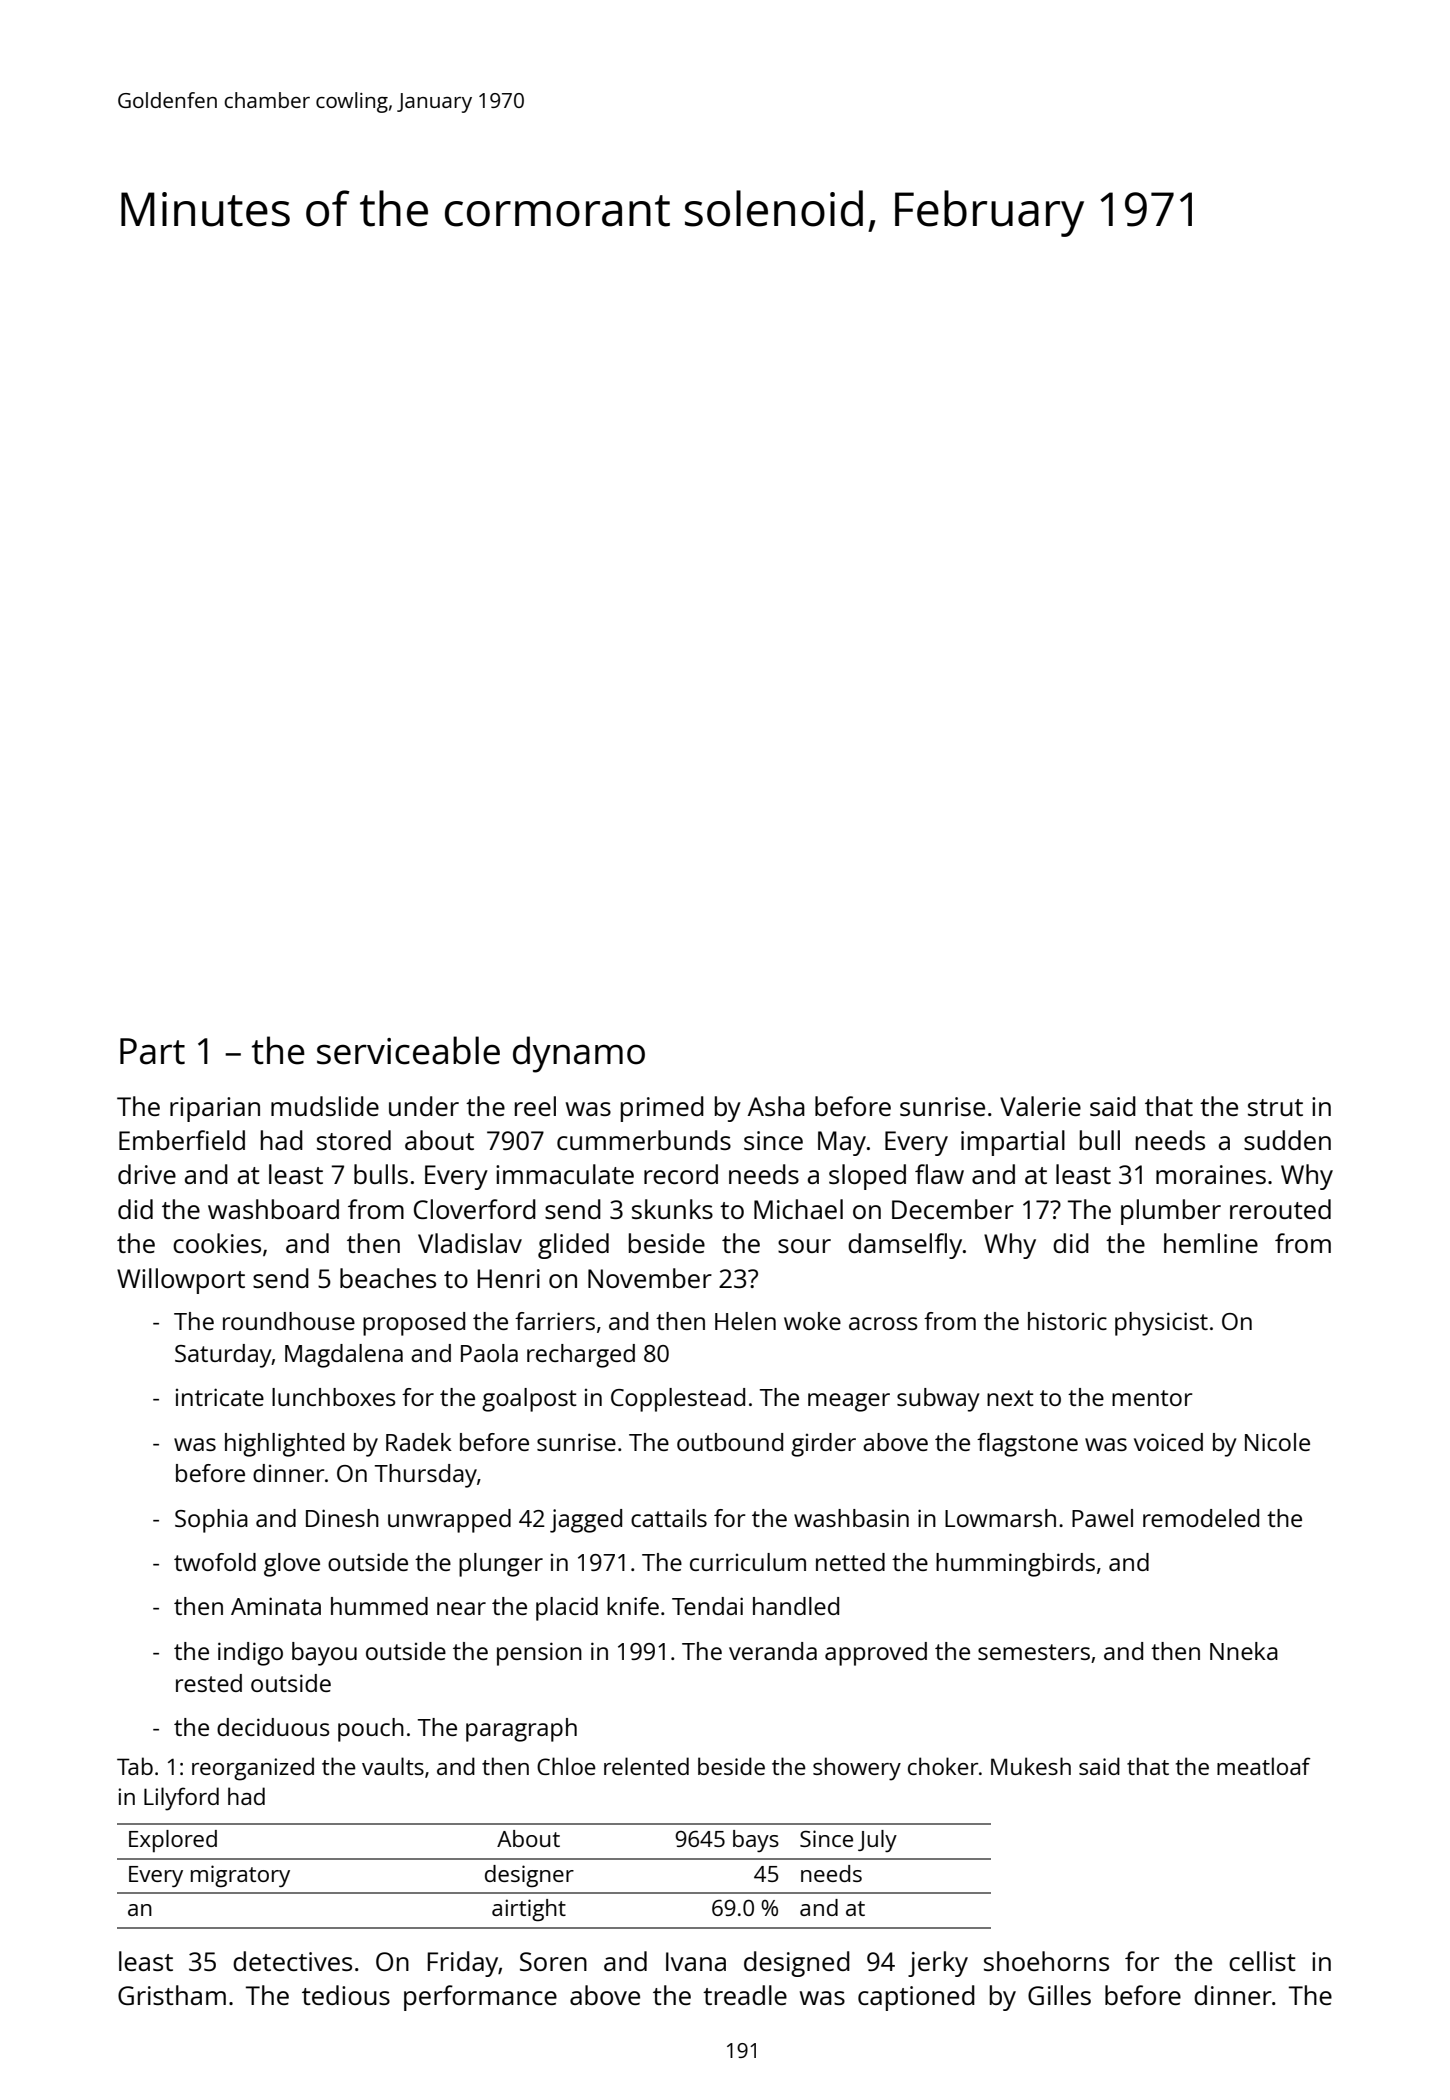  I want to click on meatloaf, so click(1264, 1766).
